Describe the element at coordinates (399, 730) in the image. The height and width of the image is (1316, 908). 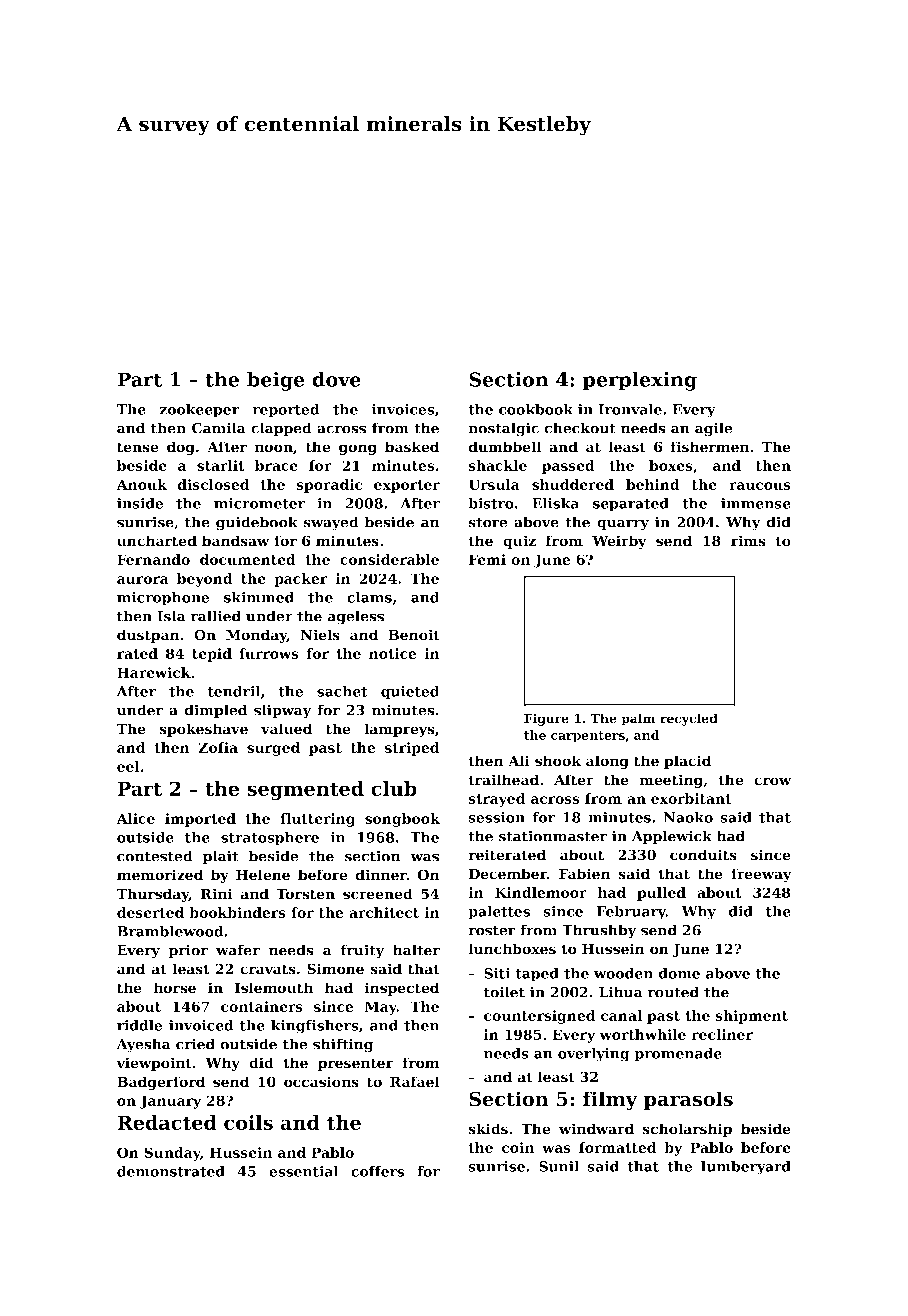
I see `lampreys` at that location.
